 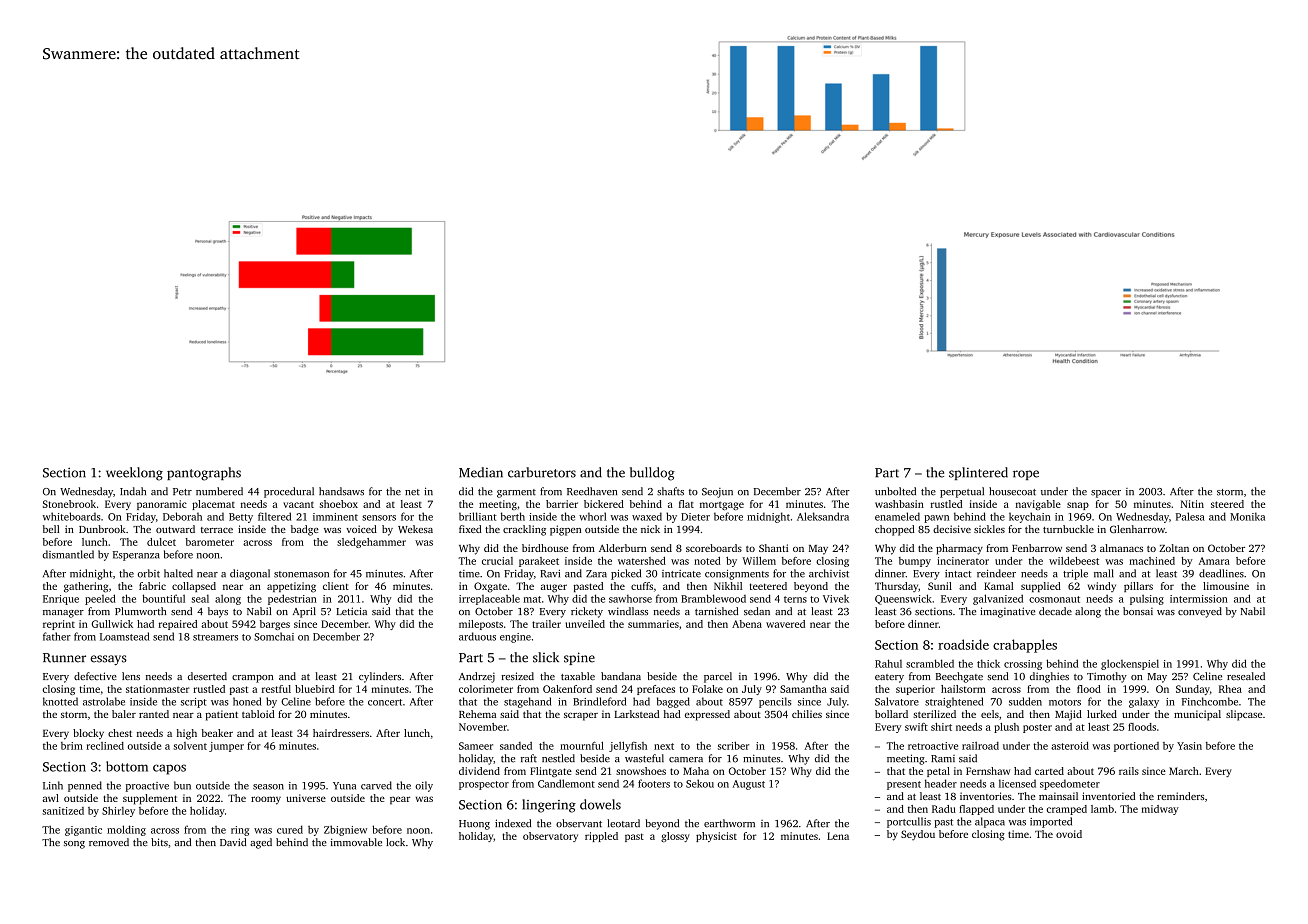 I want to click on pantographs, so click(x=204, y=474).
